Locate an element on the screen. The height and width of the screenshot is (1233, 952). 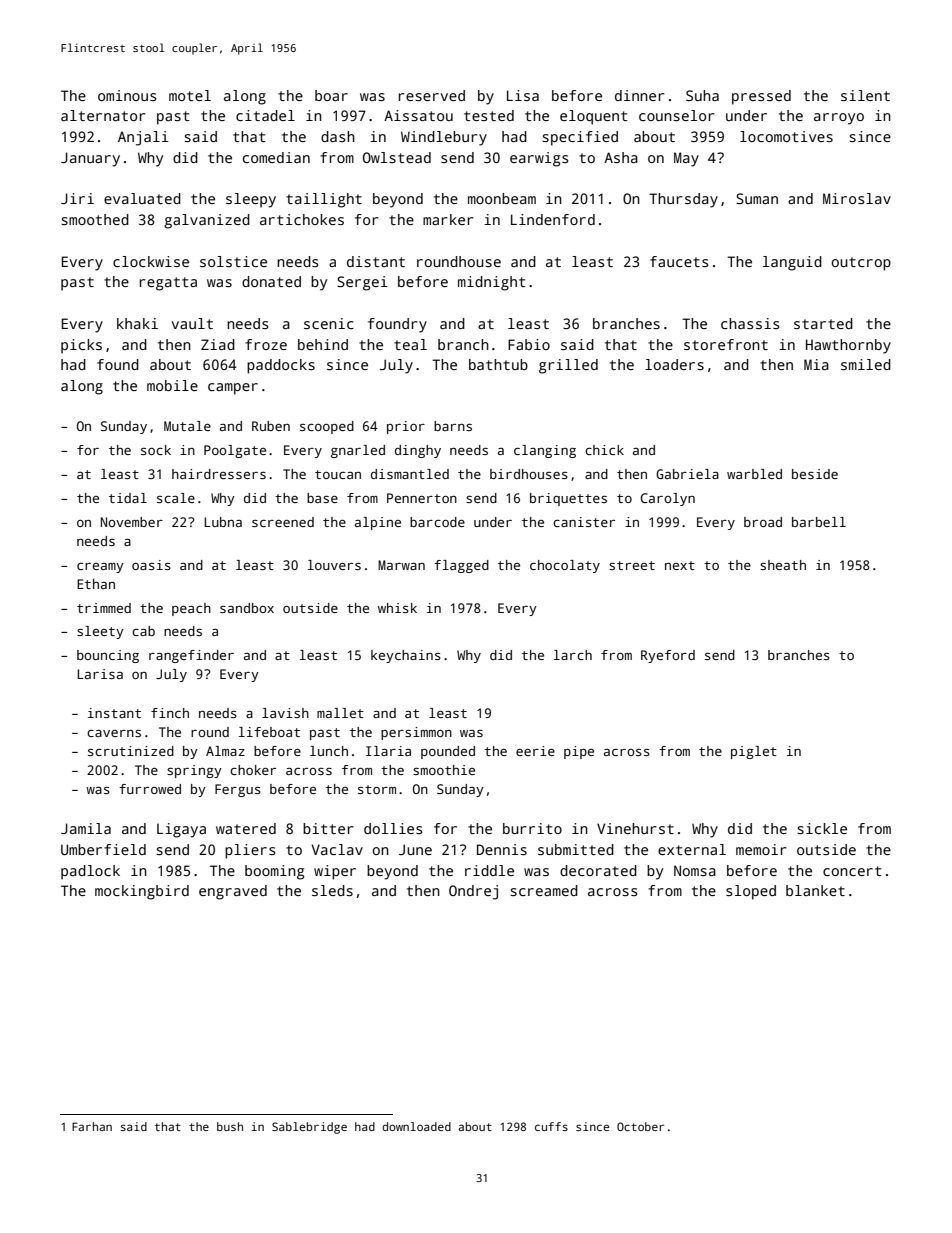
reserved is located at coordinates (432, 95).
